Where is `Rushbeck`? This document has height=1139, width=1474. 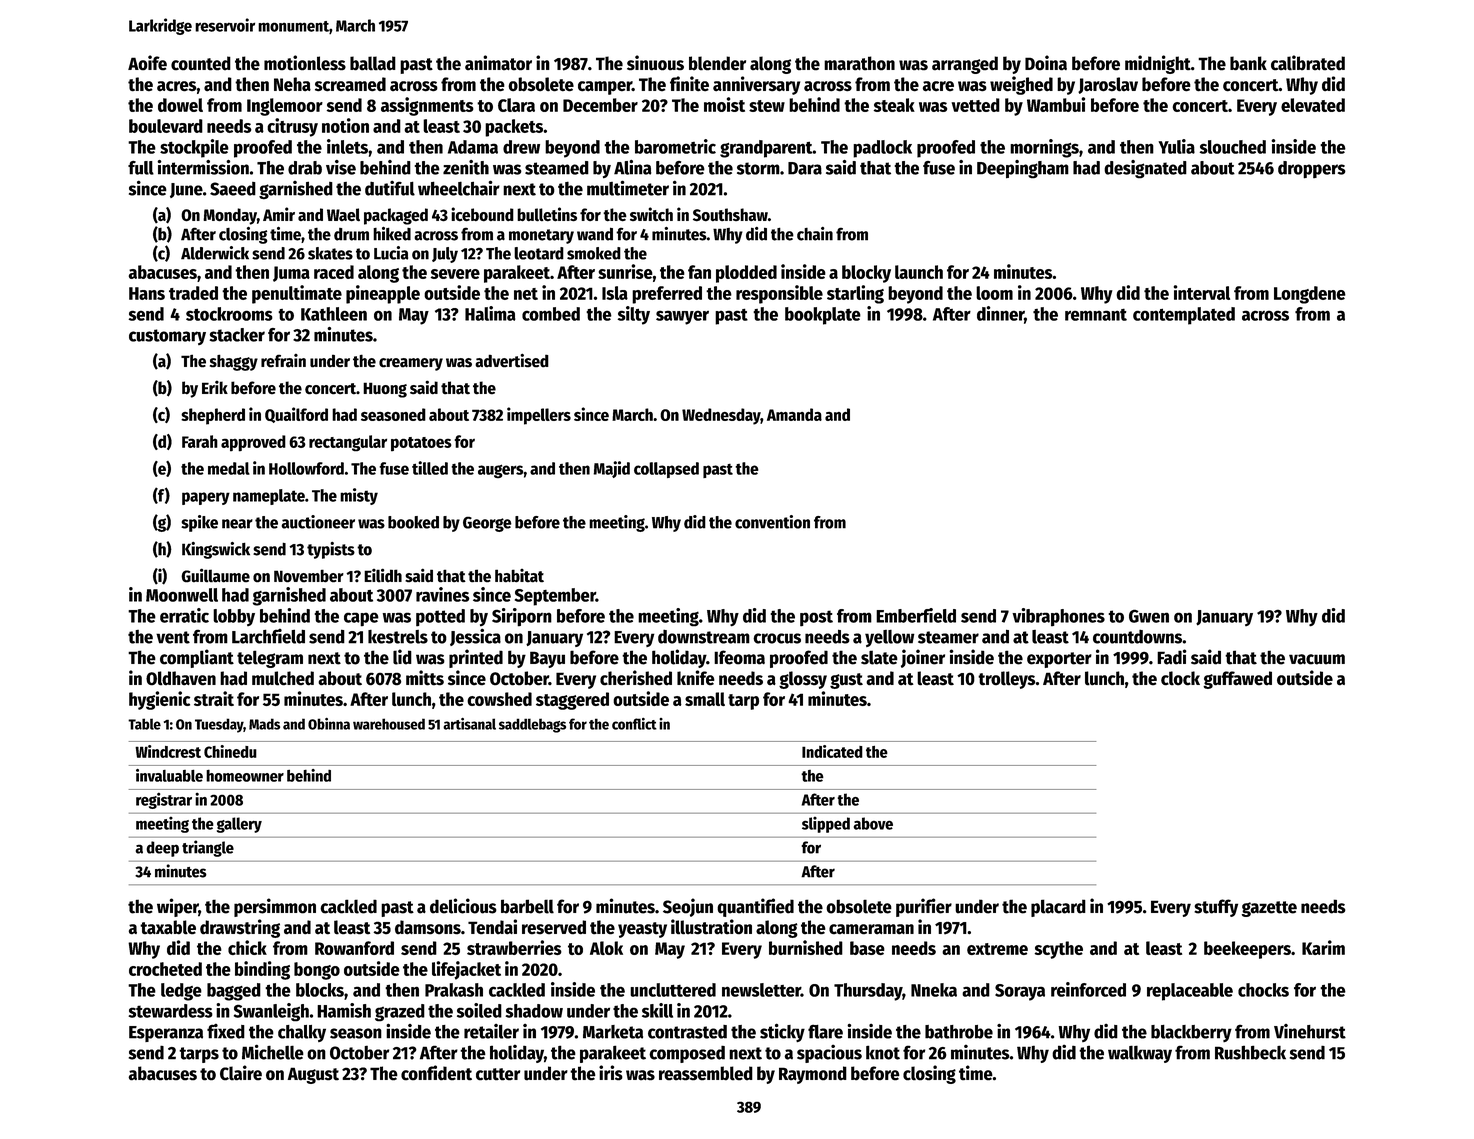
Rushbeck is located at coordinates (1250, 1052).
